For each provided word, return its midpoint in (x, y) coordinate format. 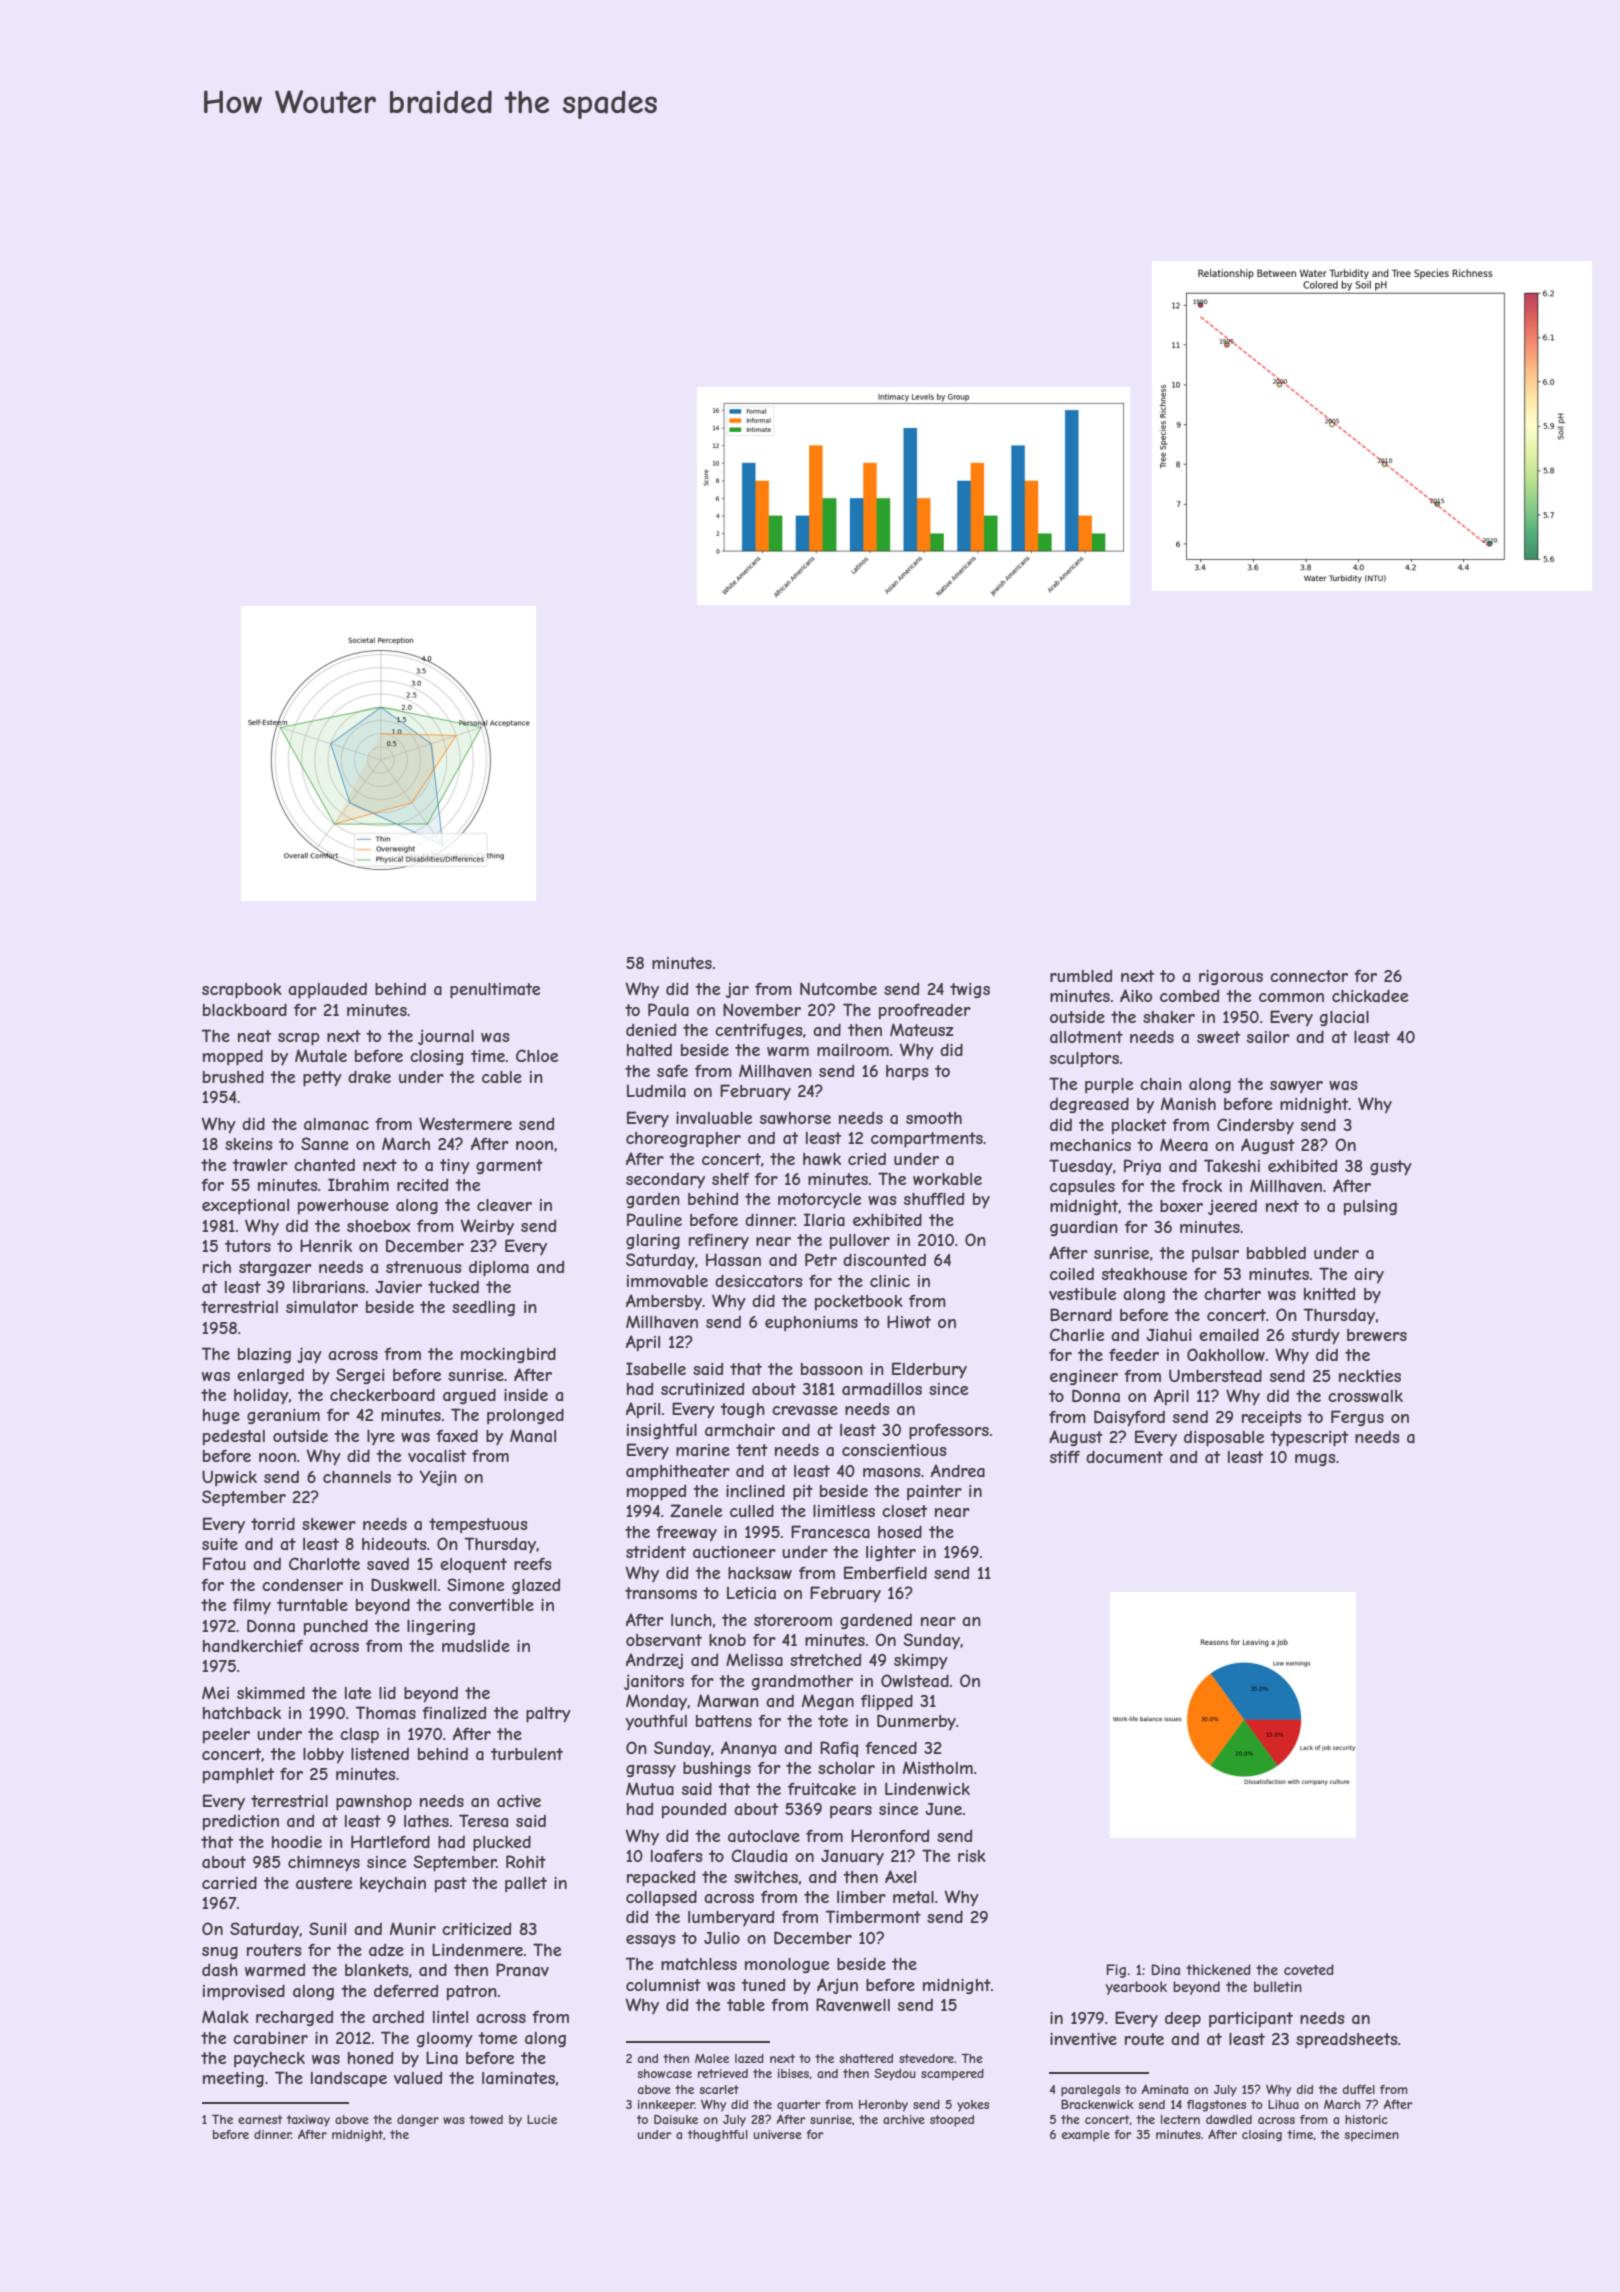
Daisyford (1129, 1418)
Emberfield (885, 1572)
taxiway (308, 2121)
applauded (327, 990)
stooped (952, 2121)
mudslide (476, 1645)
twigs (970, 990)
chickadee (1370, 995)
